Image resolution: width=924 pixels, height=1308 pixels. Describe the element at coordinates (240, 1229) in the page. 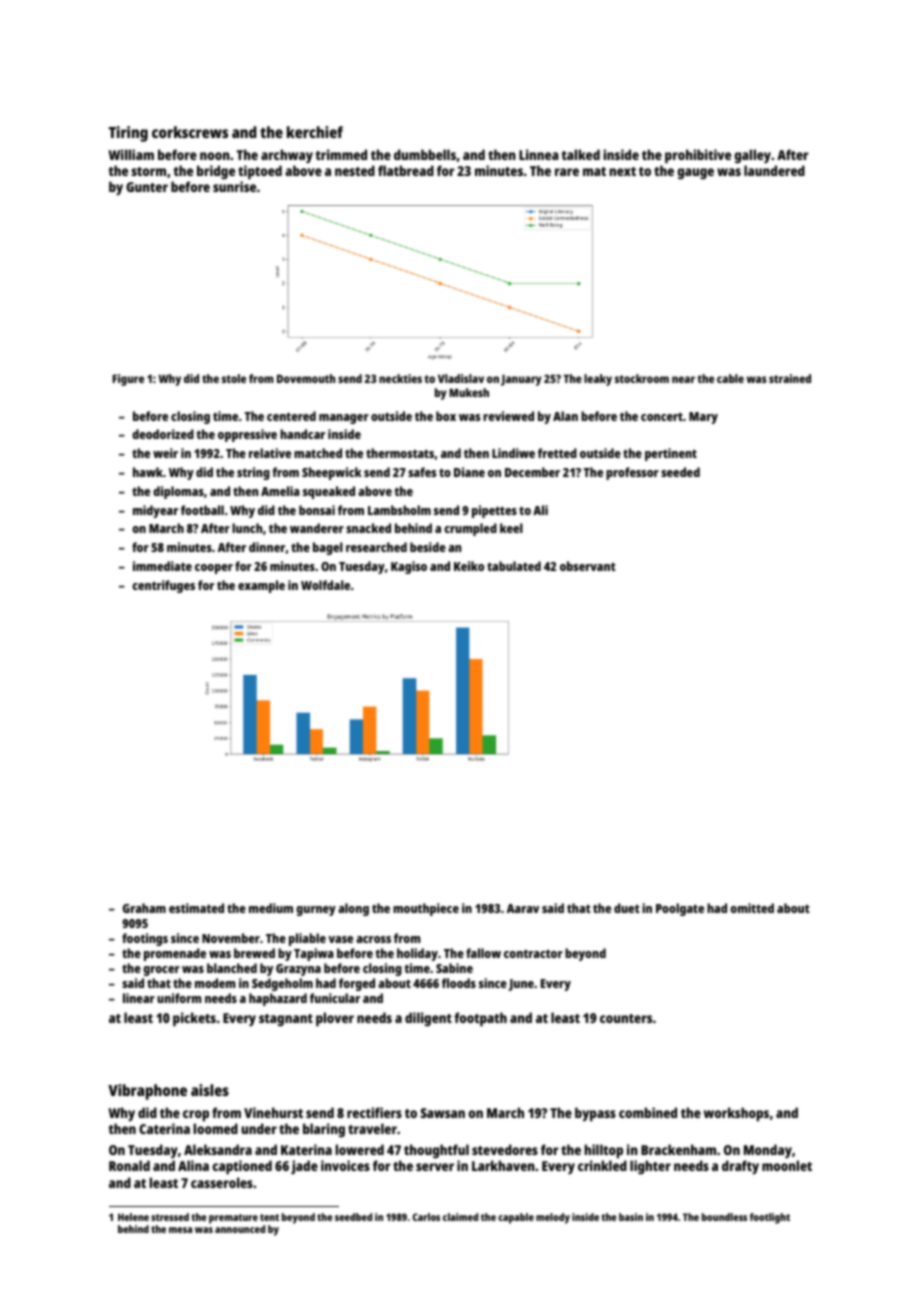

I see `announced` at that location.
